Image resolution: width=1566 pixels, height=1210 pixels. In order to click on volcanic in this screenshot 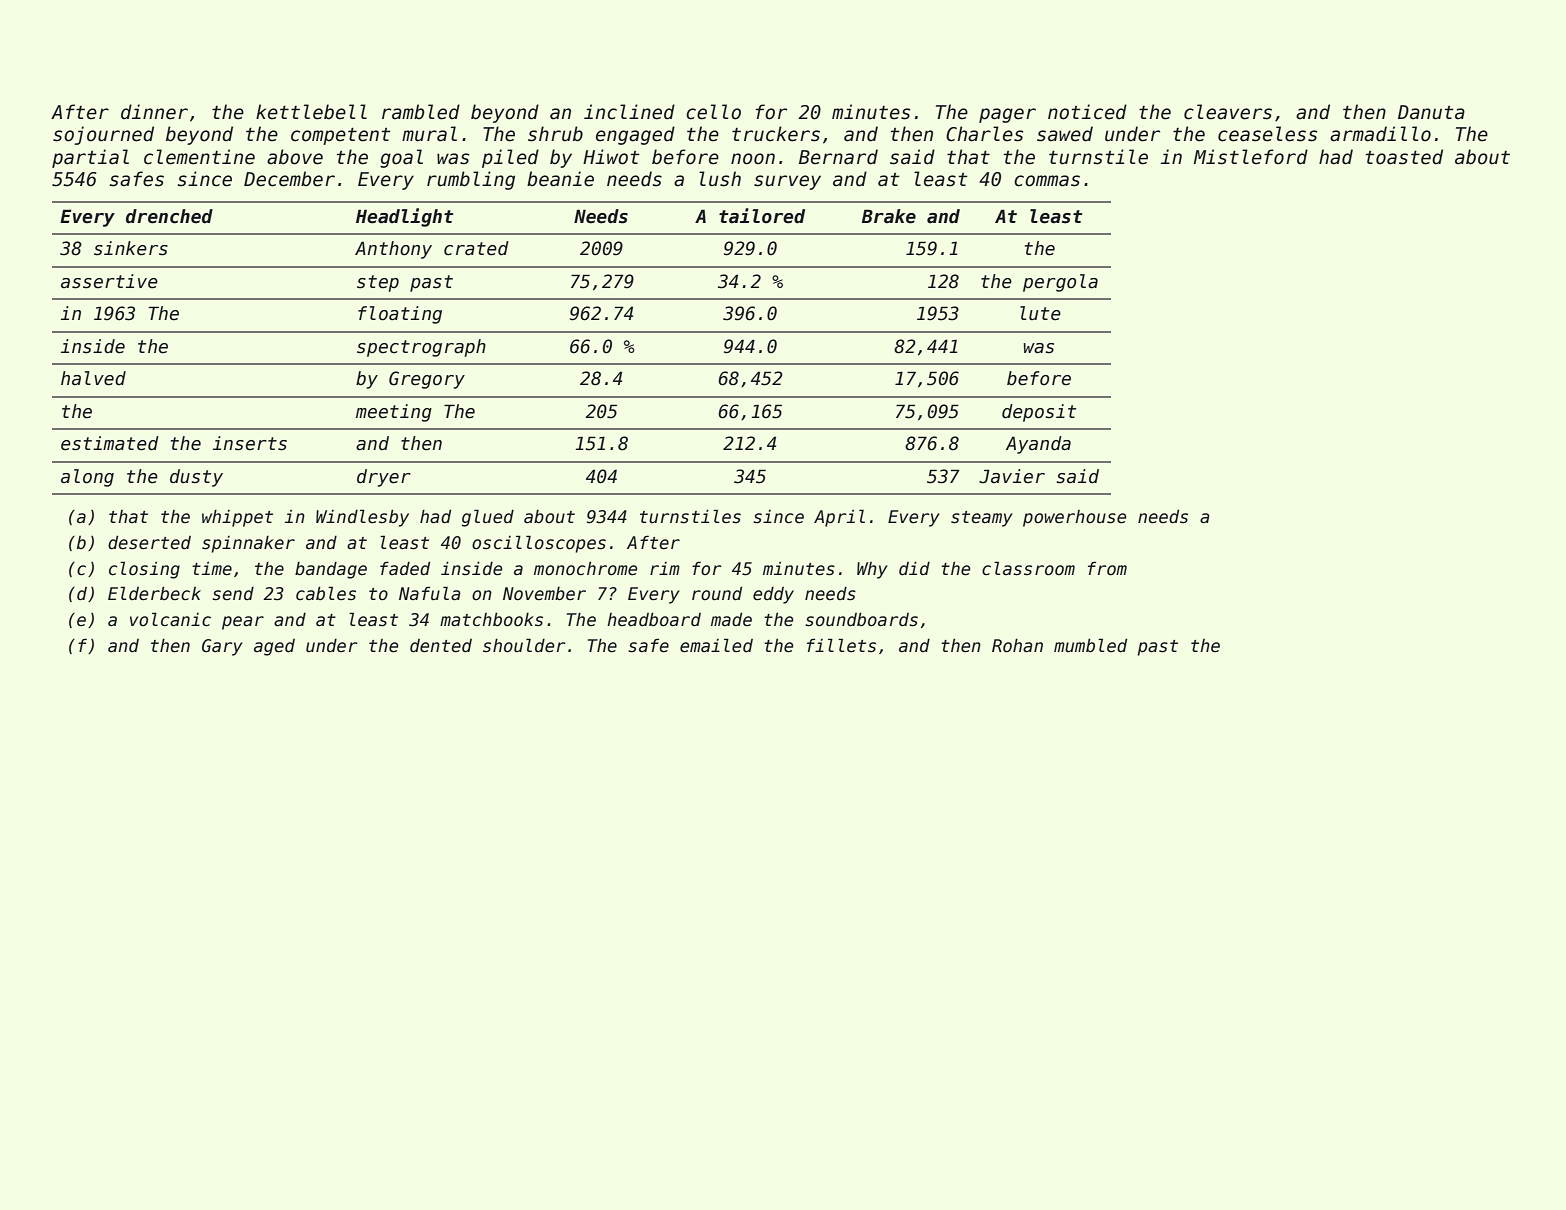, I will do `click(170, 619)`.
